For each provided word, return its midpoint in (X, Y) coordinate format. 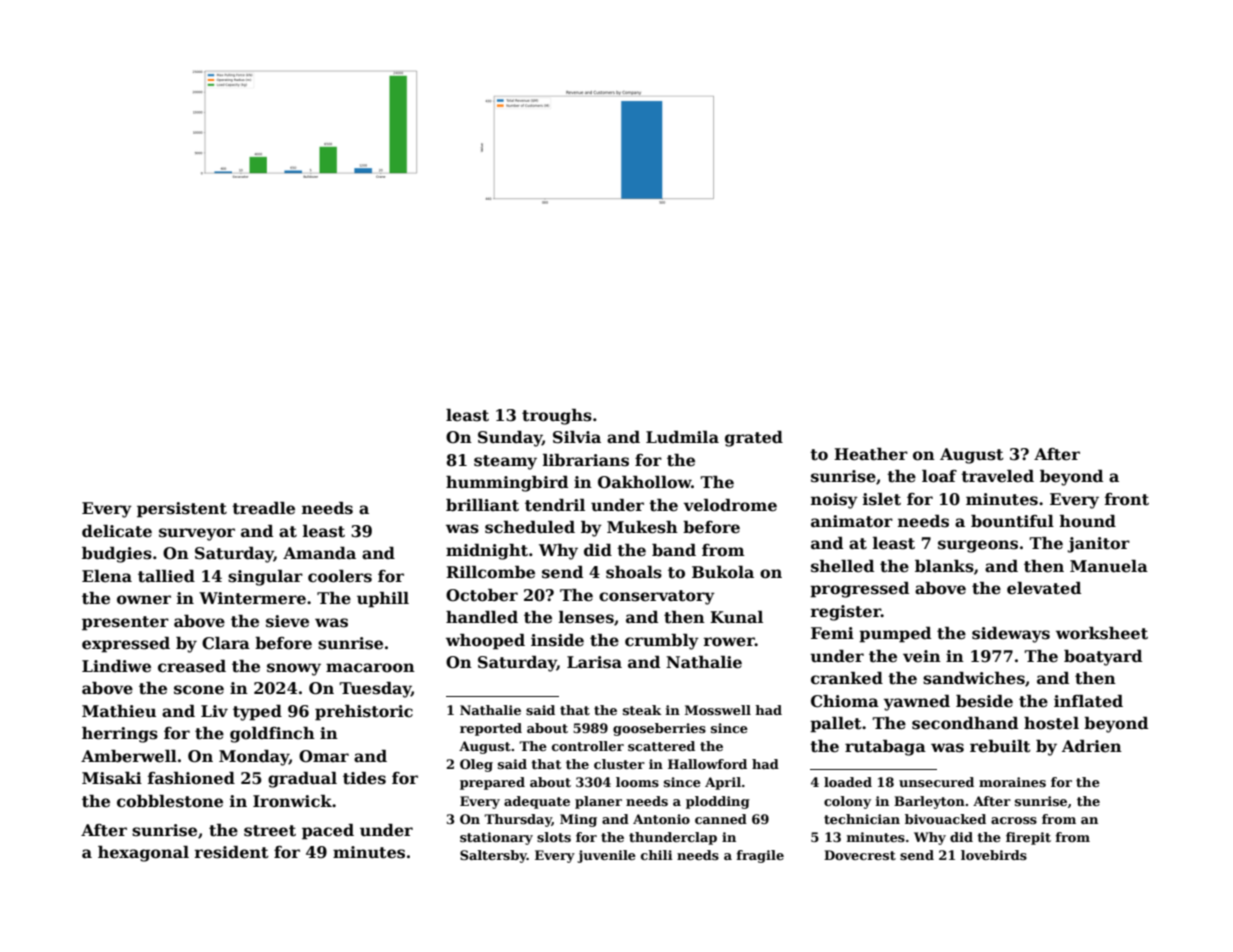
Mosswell (718, 710)
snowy (294, 669)
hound (1088, 521)
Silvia (577, 437)
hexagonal (143, 854)
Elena (107, 576)
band (674, 550)
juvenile (606, 856)
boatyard (1103, 658)
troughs (557, 417)
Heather (871, 454)
